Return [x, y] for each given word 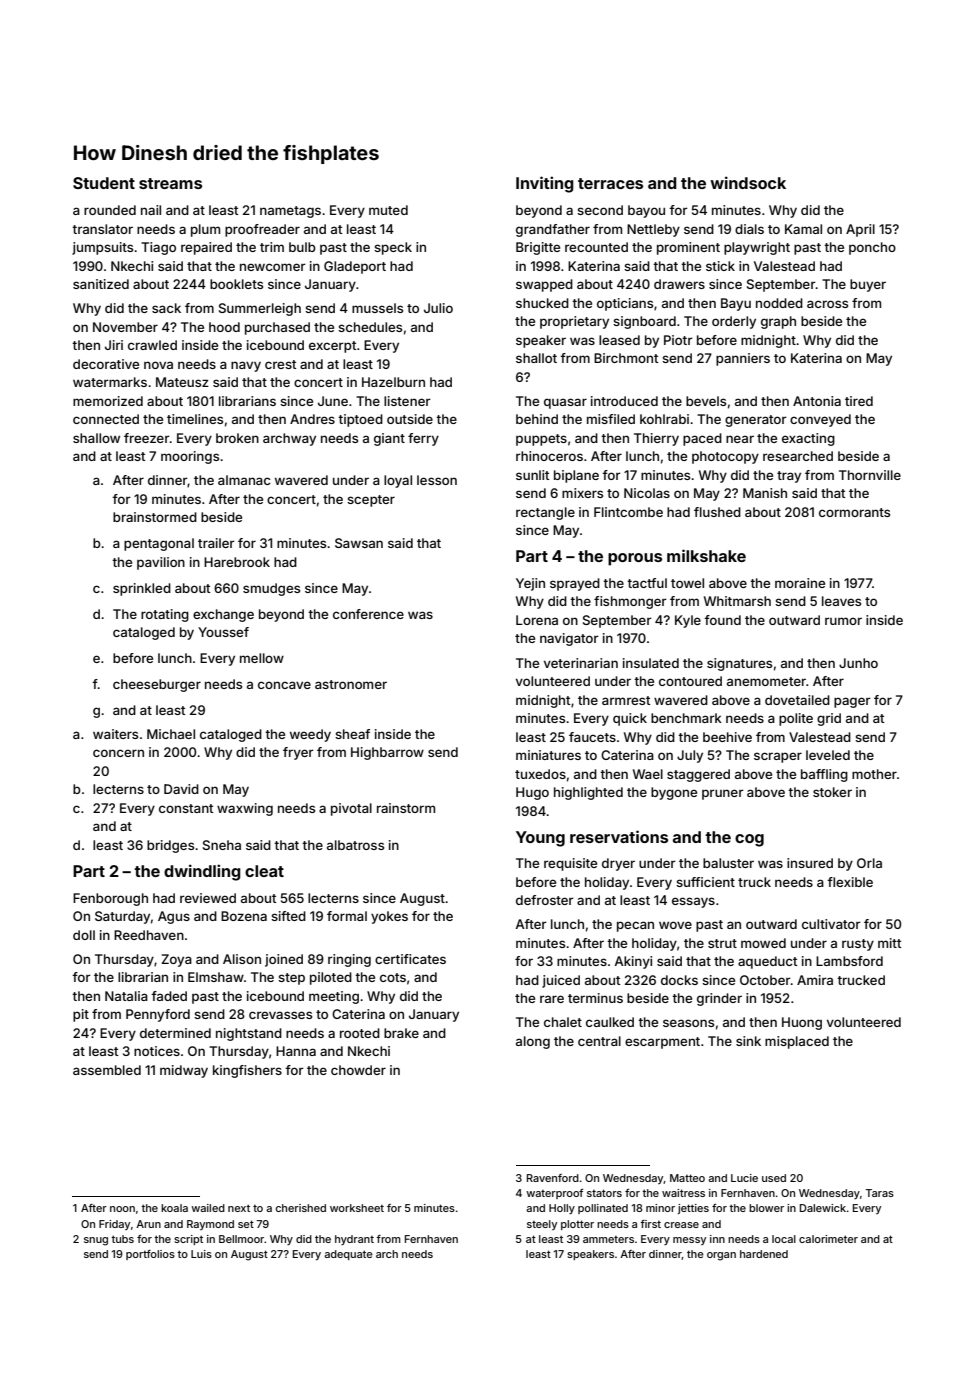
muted [388, 210]
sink [748, 1041]
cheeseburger [157, 685]
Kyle [688, 621]
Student [104, 183]
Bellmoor [241, 1239]
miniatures [548, 755]
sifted [288, 916]
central [599, 1041]
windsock [748, 182]
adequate [348, 1255]
